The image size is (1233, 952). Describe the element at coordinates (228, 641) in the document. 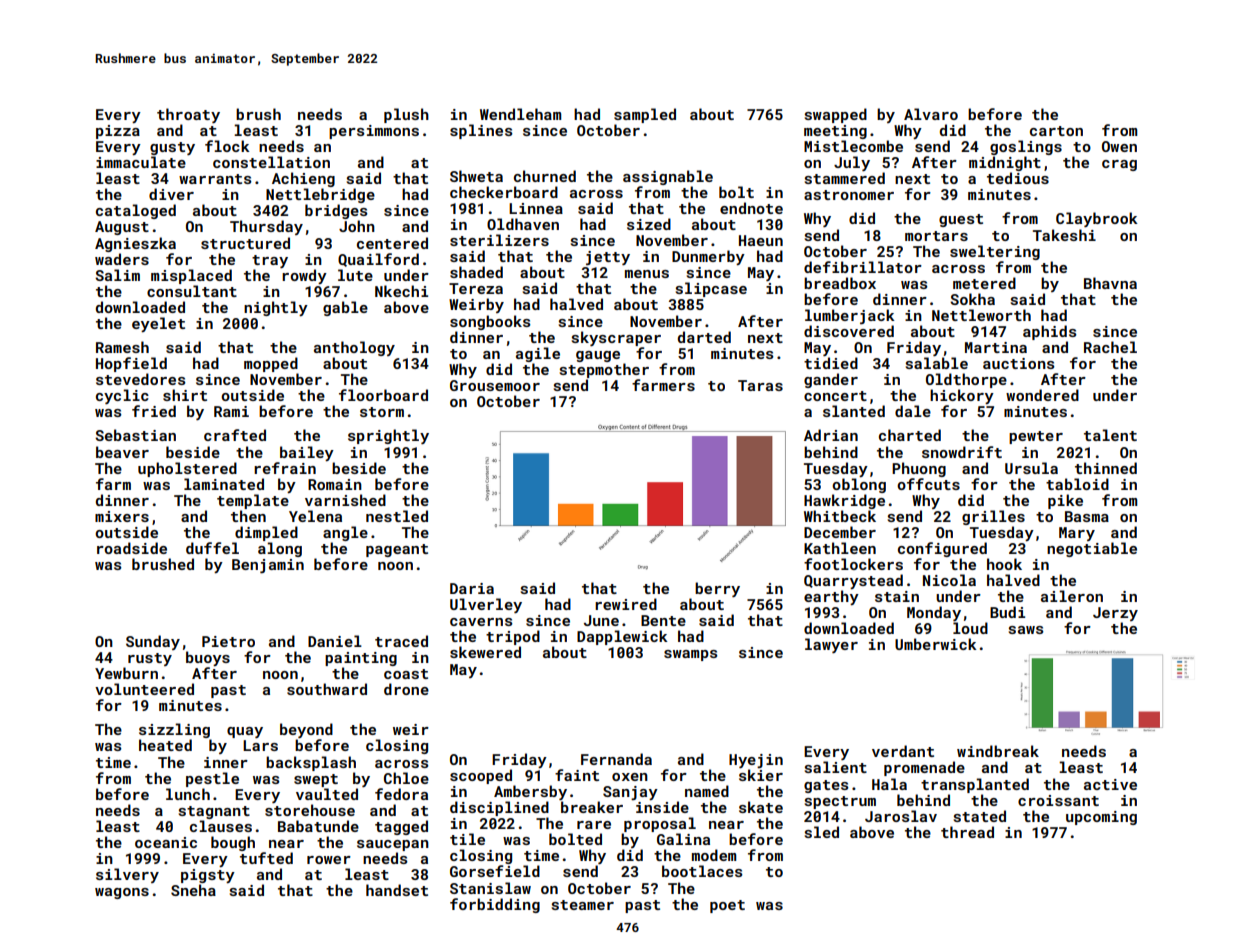

I see `Pietro` at that location.
